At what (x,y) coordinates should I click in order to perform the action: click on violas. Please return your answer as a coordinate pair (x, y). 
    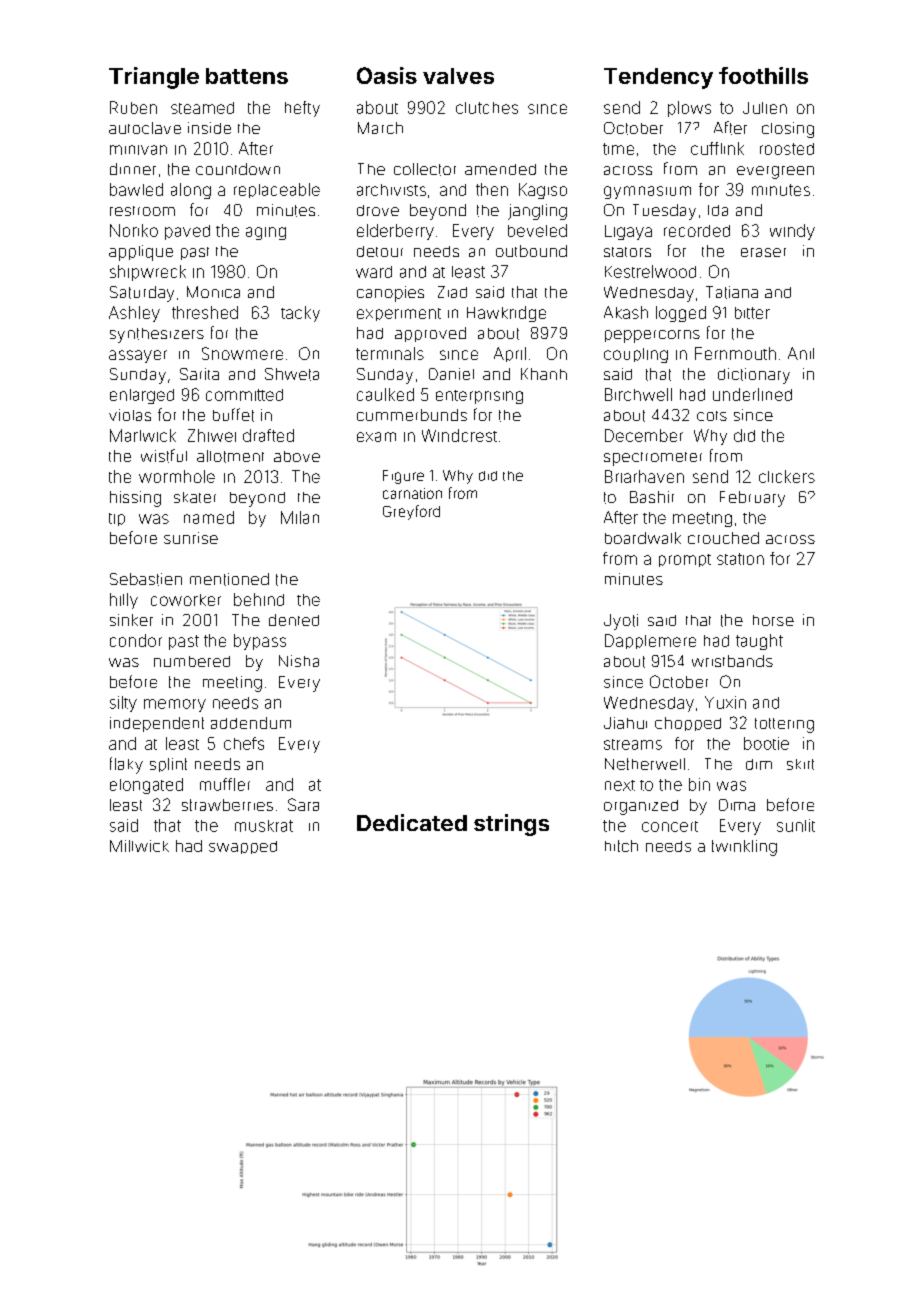
    Looking at the image, I should click on (130, 415).
